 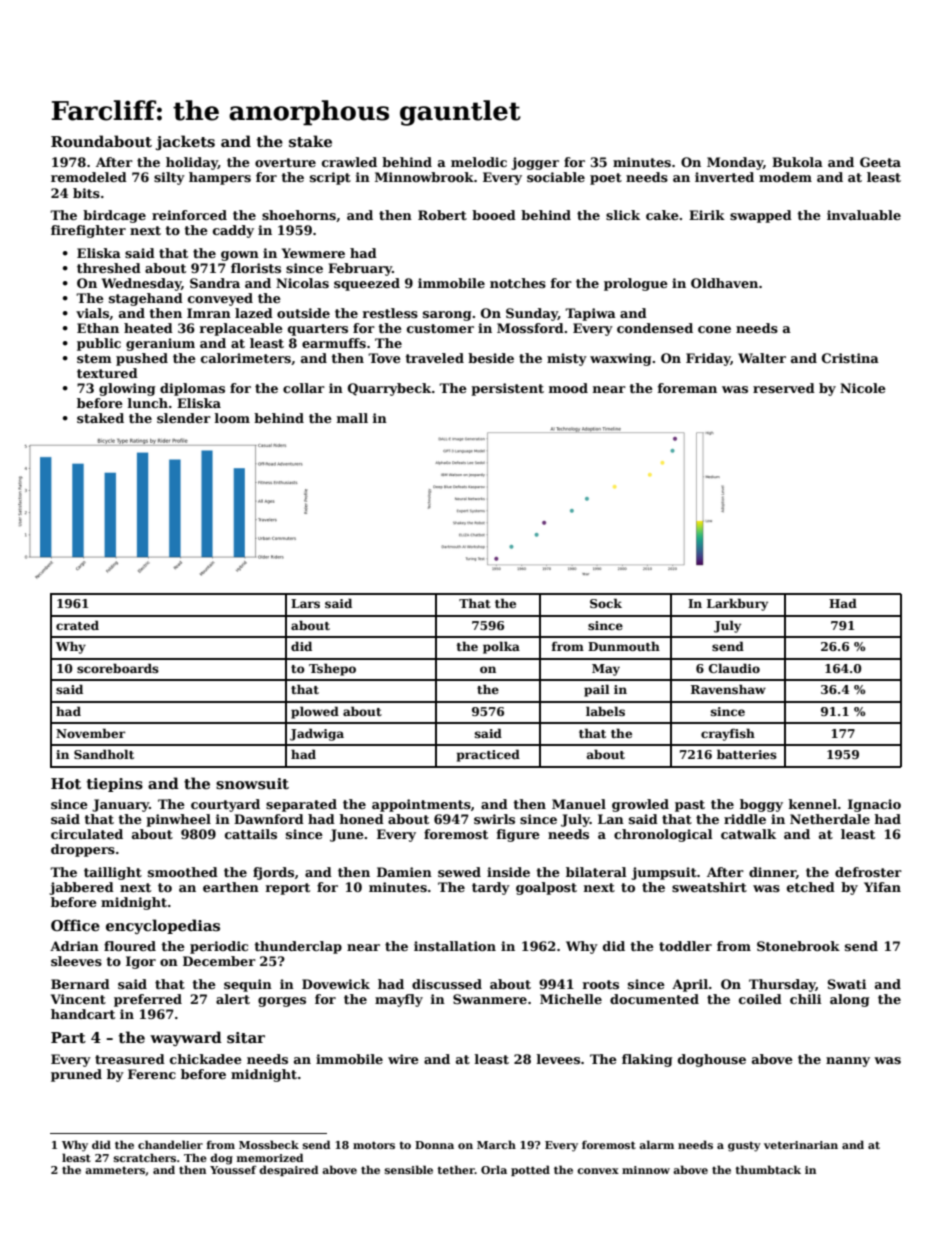 I want to click on Geeta, so click(x=880, y=162).
